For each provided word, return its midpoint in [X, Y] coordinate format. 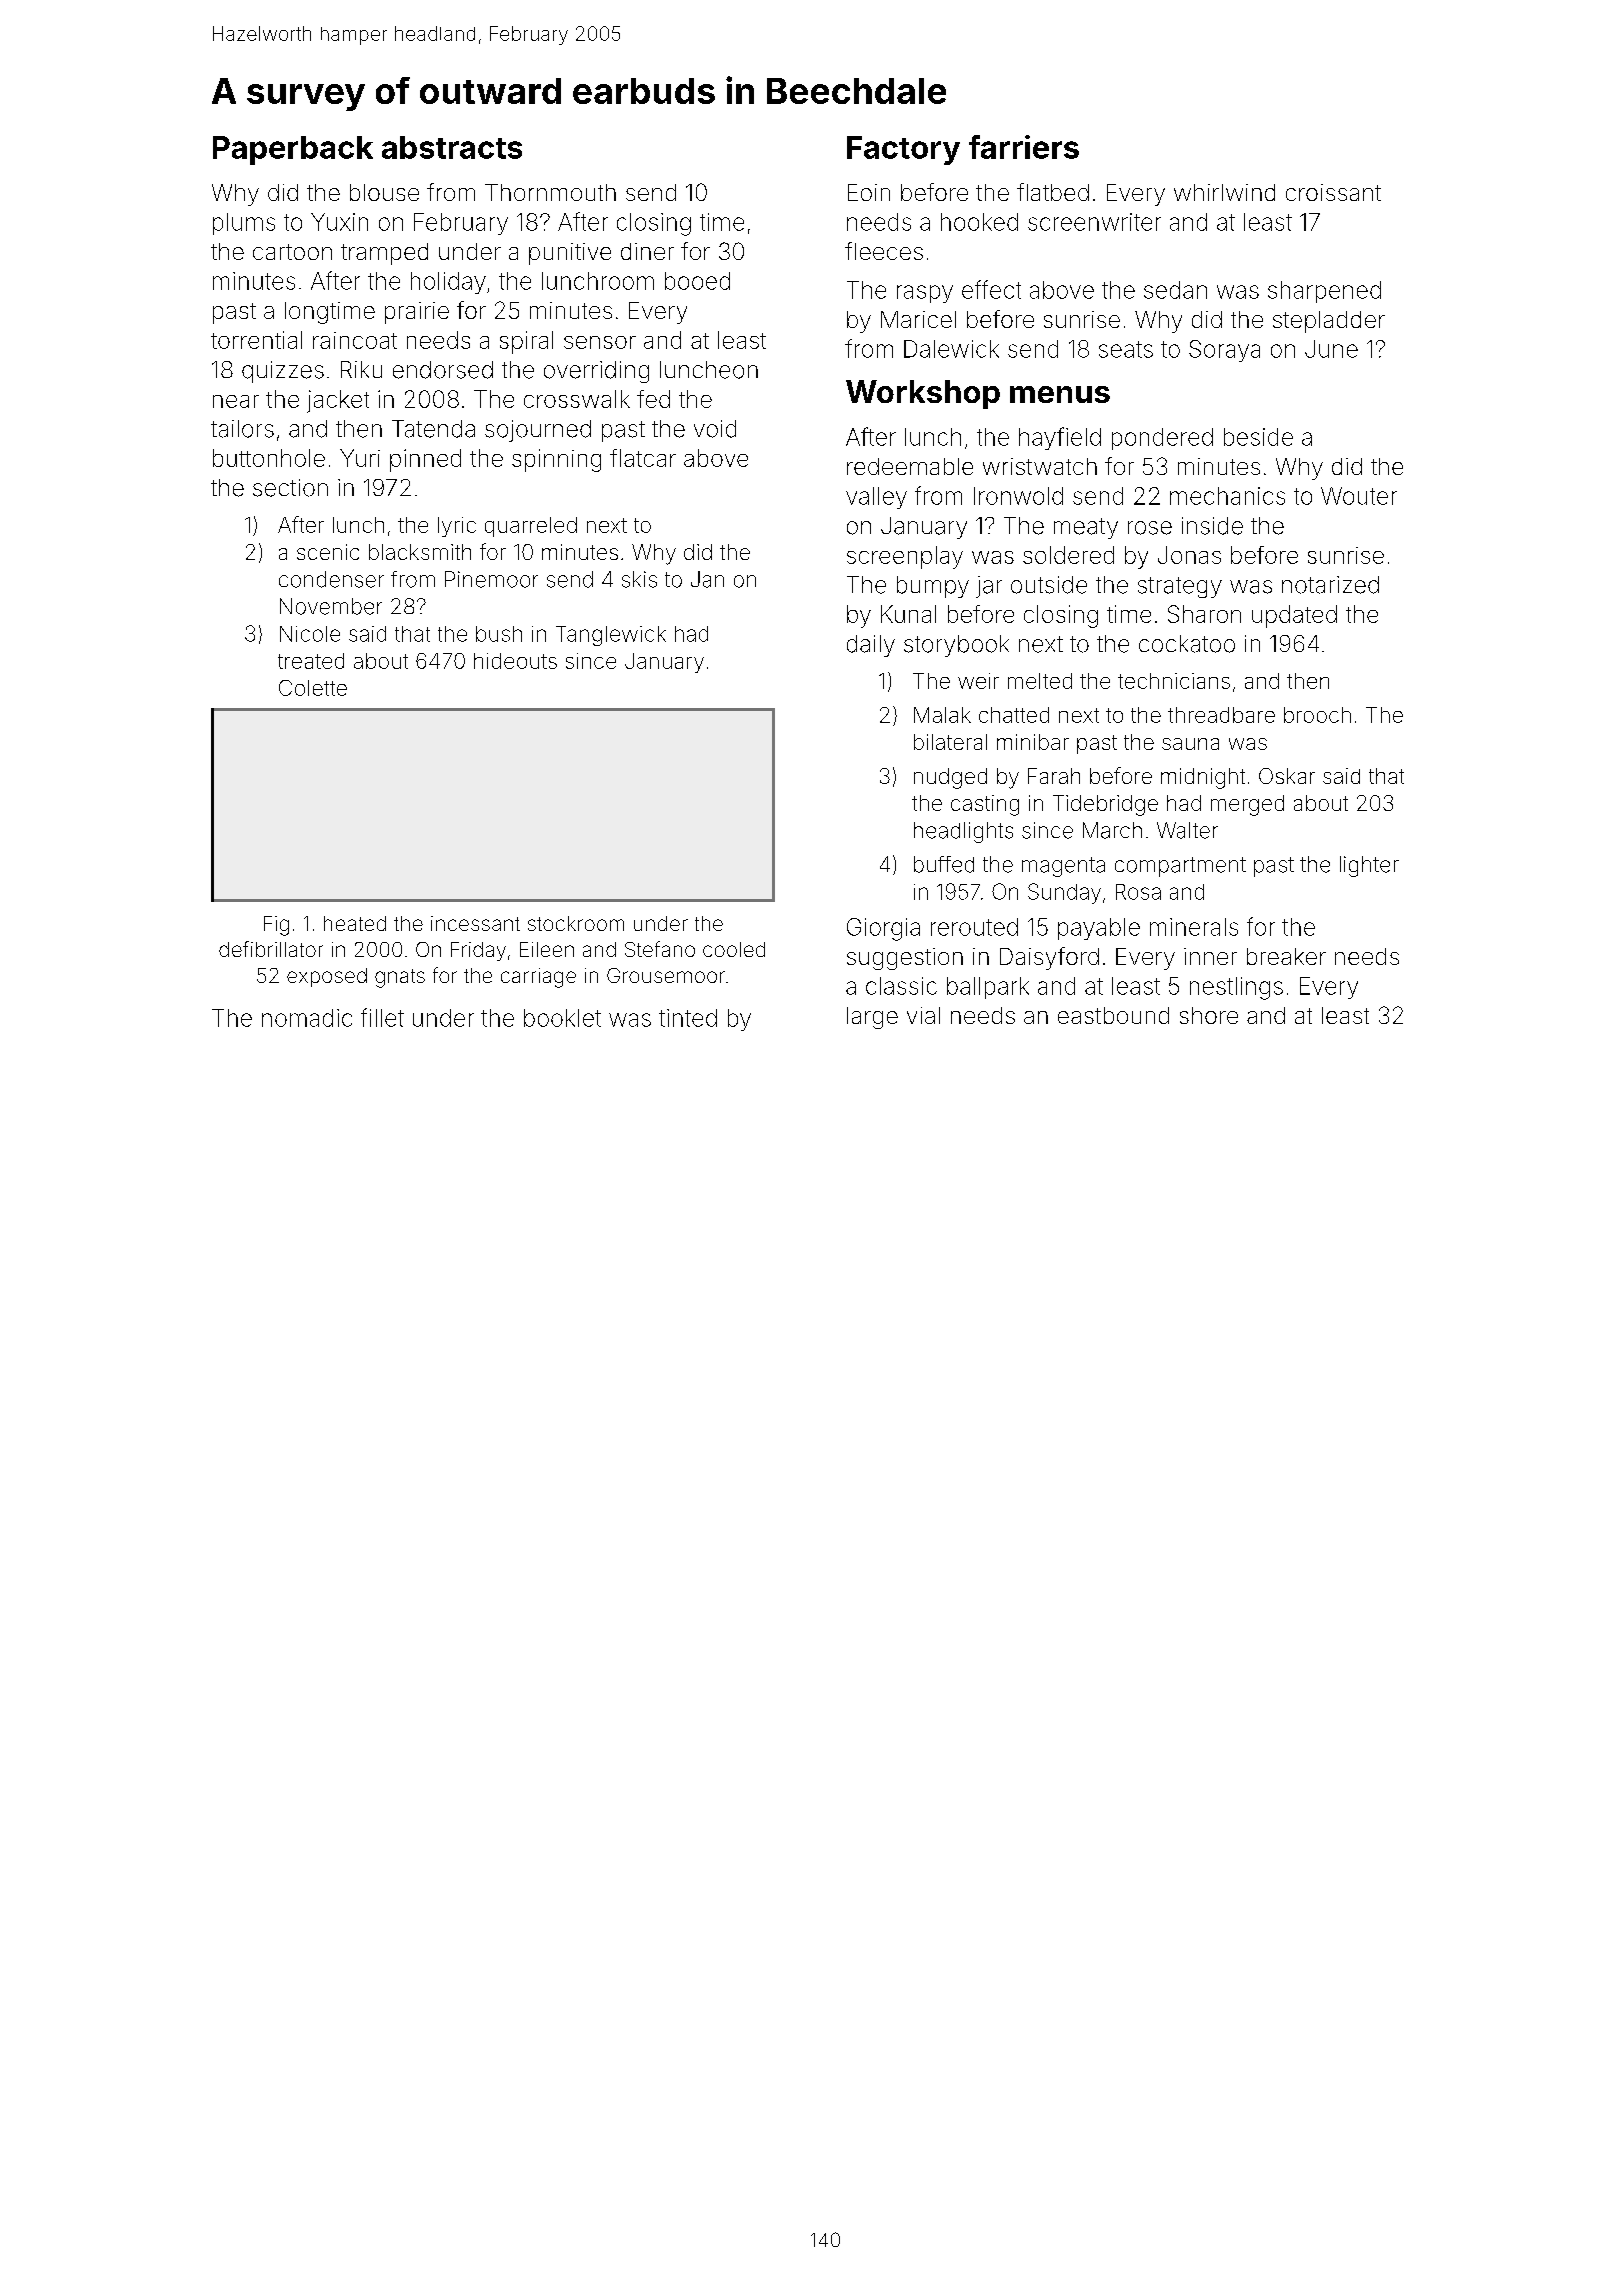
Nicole [310, 634]
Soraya [1224, 351]
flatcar [643, 458]
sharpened [1324, 292]
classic [901, 986]
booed [697, 281]
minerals [1194, 927]
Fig [276, 926]
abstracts [452, 147]
